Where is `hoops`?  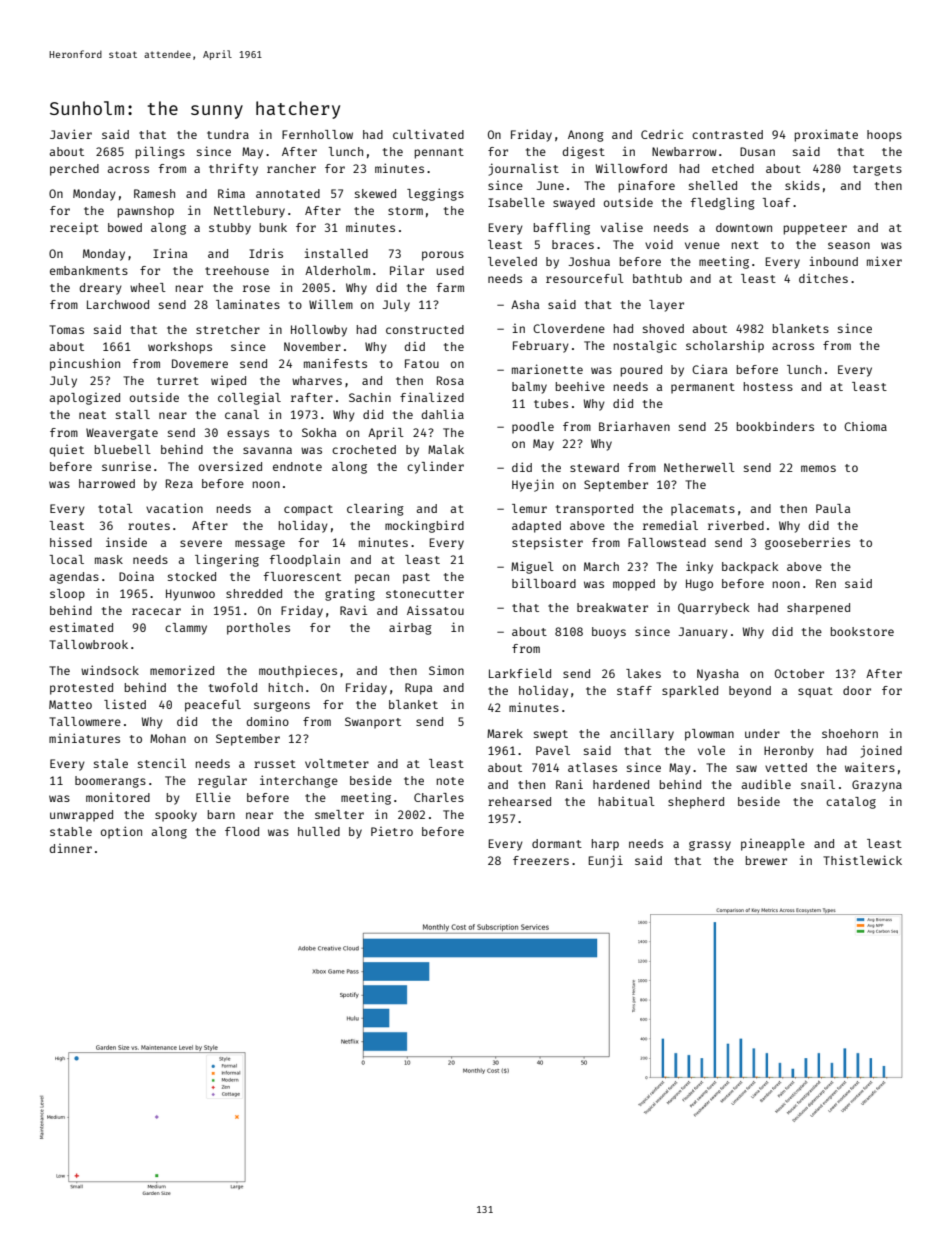
hoops is located at coordinates (884, 136).
